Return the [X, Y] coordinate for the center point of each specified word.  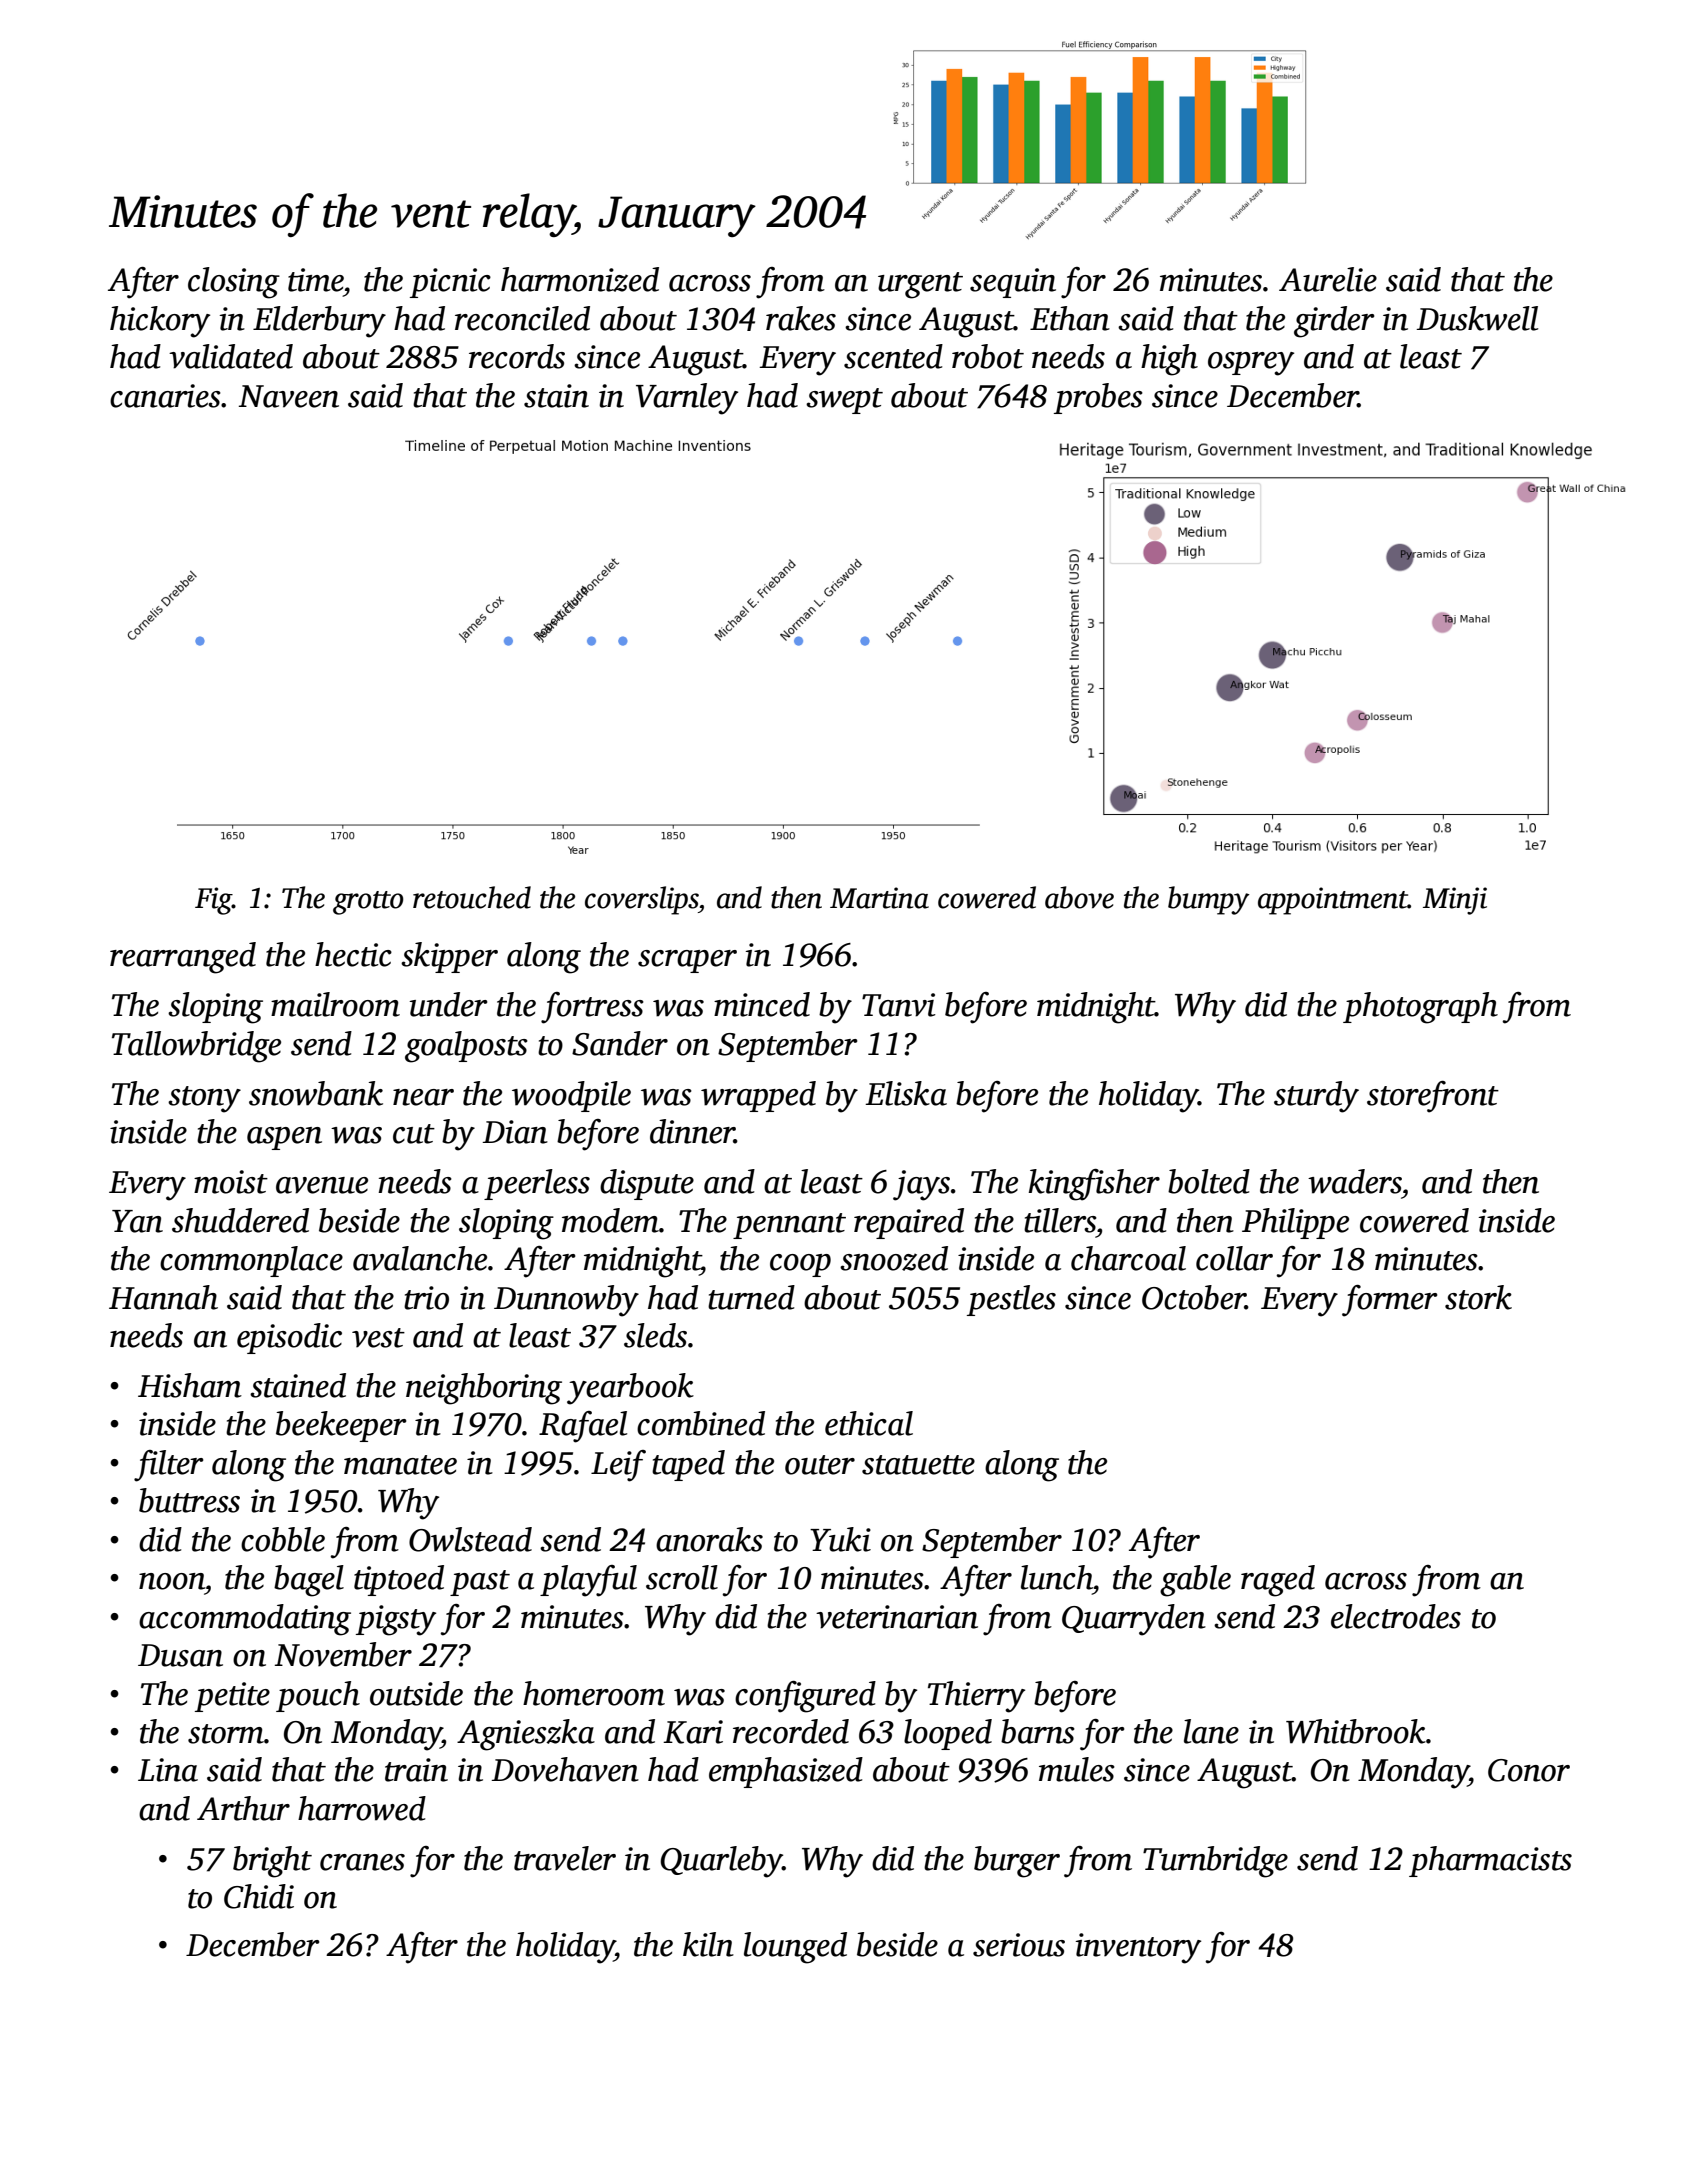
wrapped [758, 1096]
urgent [920, 285]
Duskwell [1477, 318]
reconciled [522, 318]
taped [688, 1465]
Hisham [190, 1385]
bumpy [1209, 900]
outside [416, 1693]
